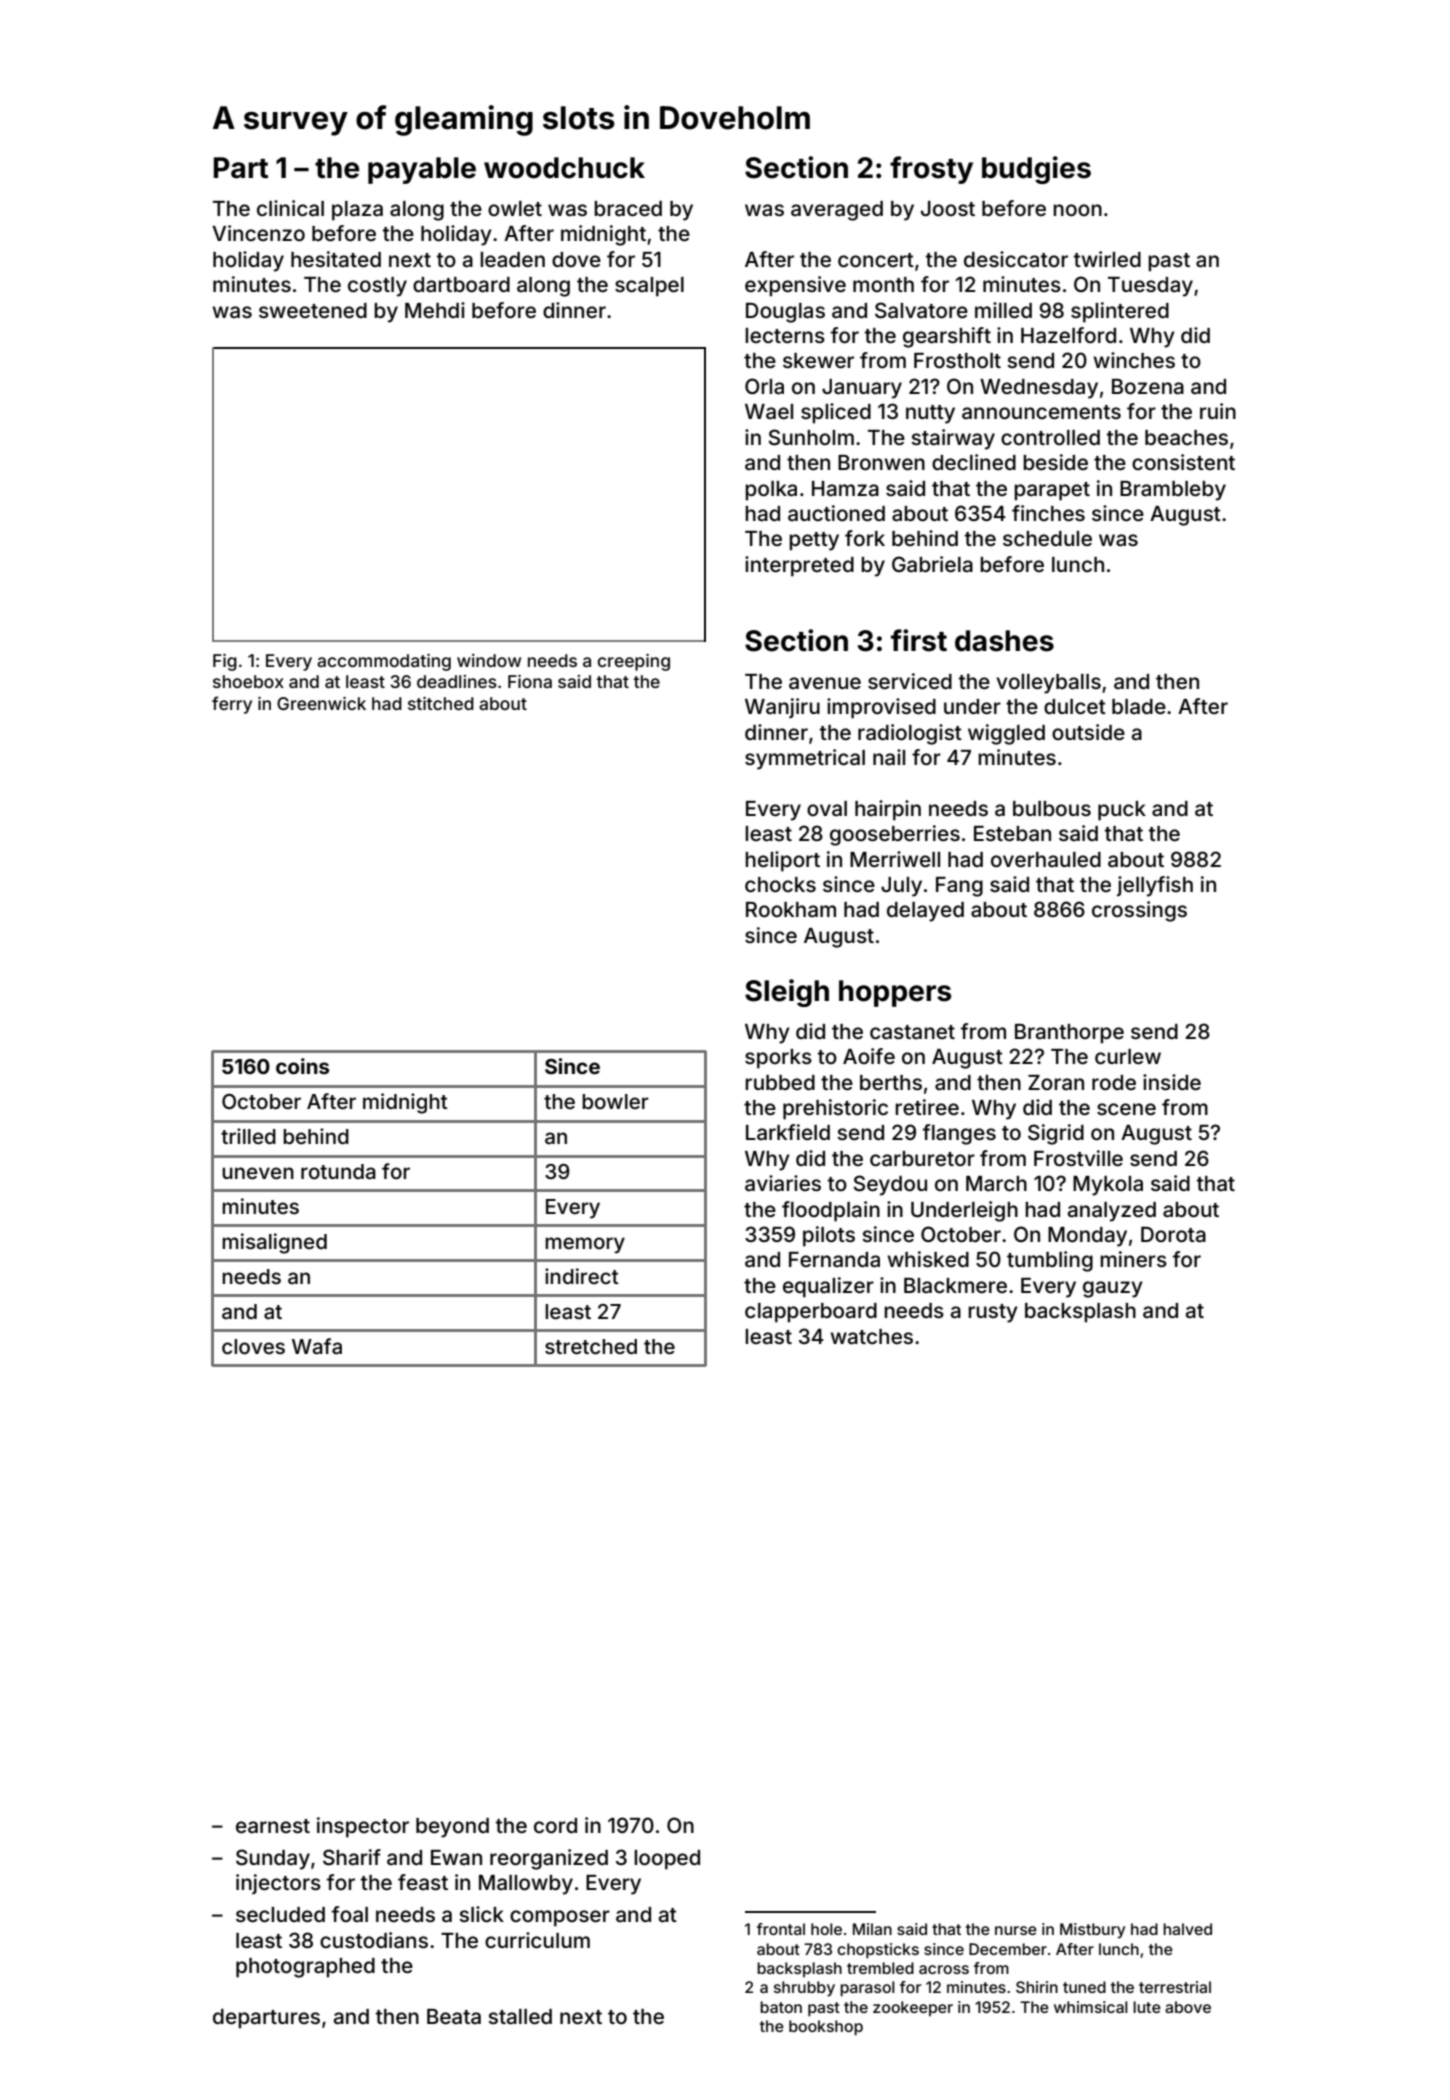 This image has width=1450, height=2100. Describe the element at coordinates (280, 1914) in the image. I see `secluded` at that location.
